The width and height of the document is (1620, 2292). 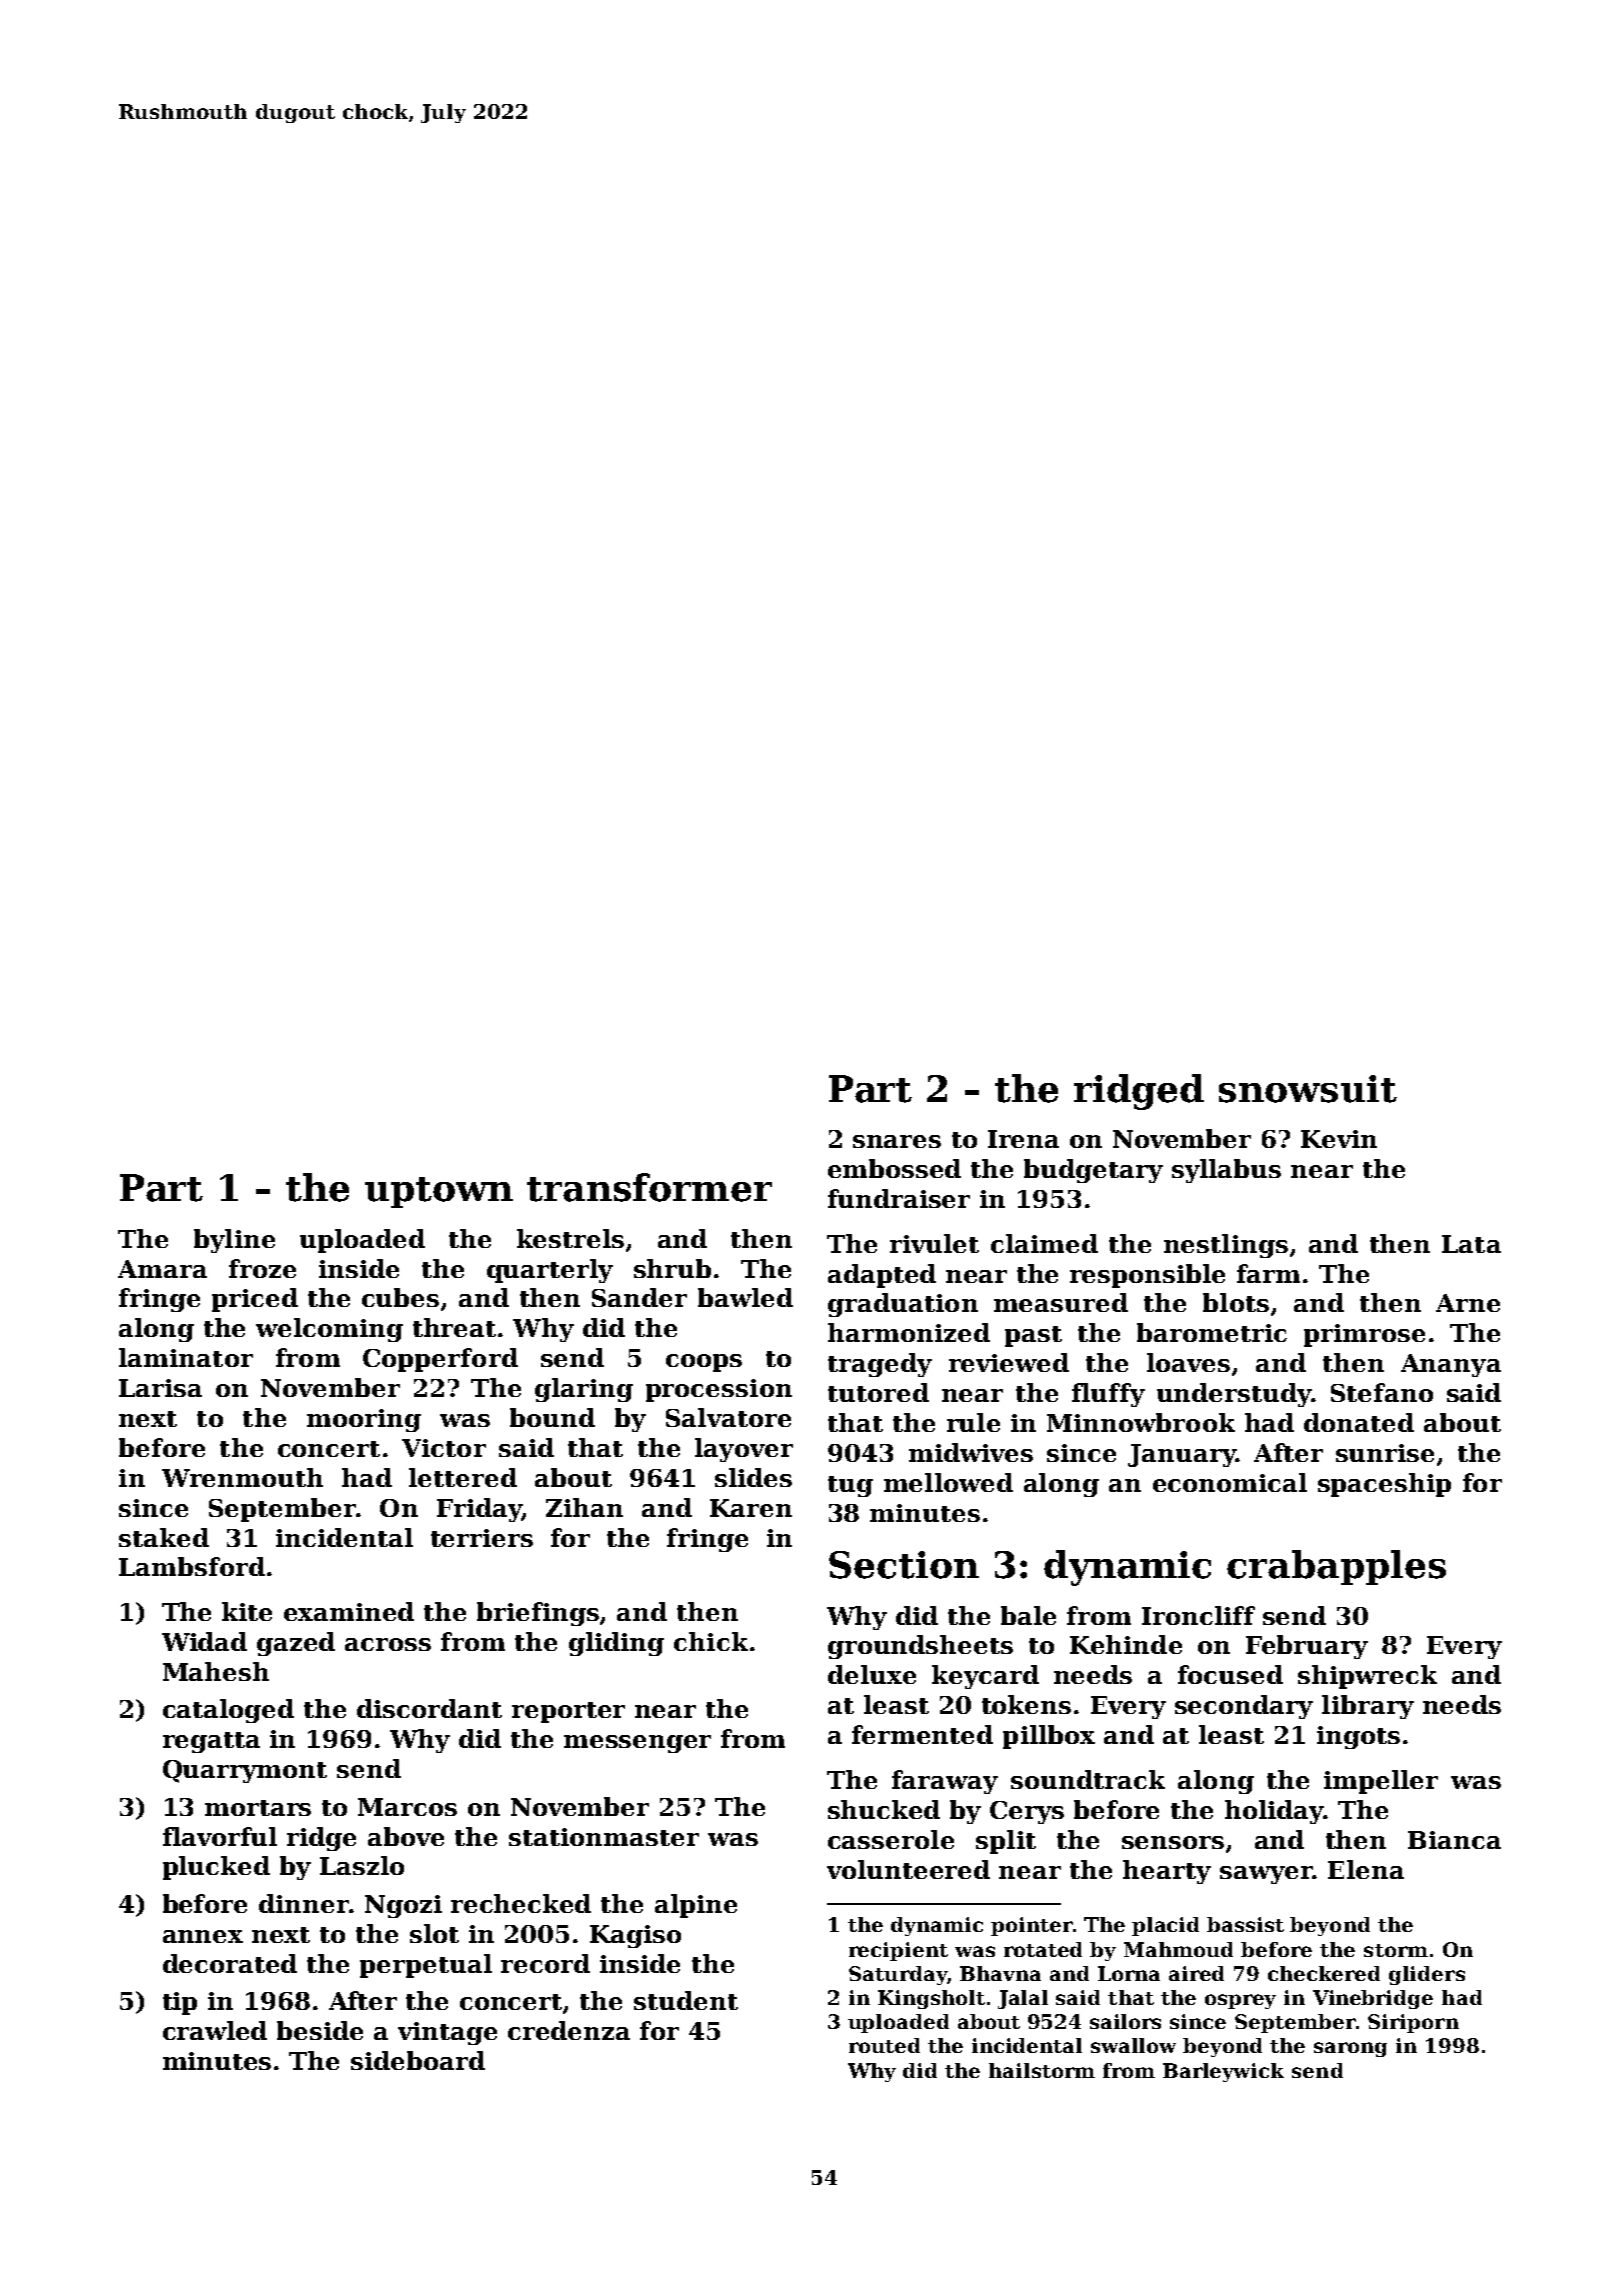 I want to click on snares, so click(x=897, y=1141).
